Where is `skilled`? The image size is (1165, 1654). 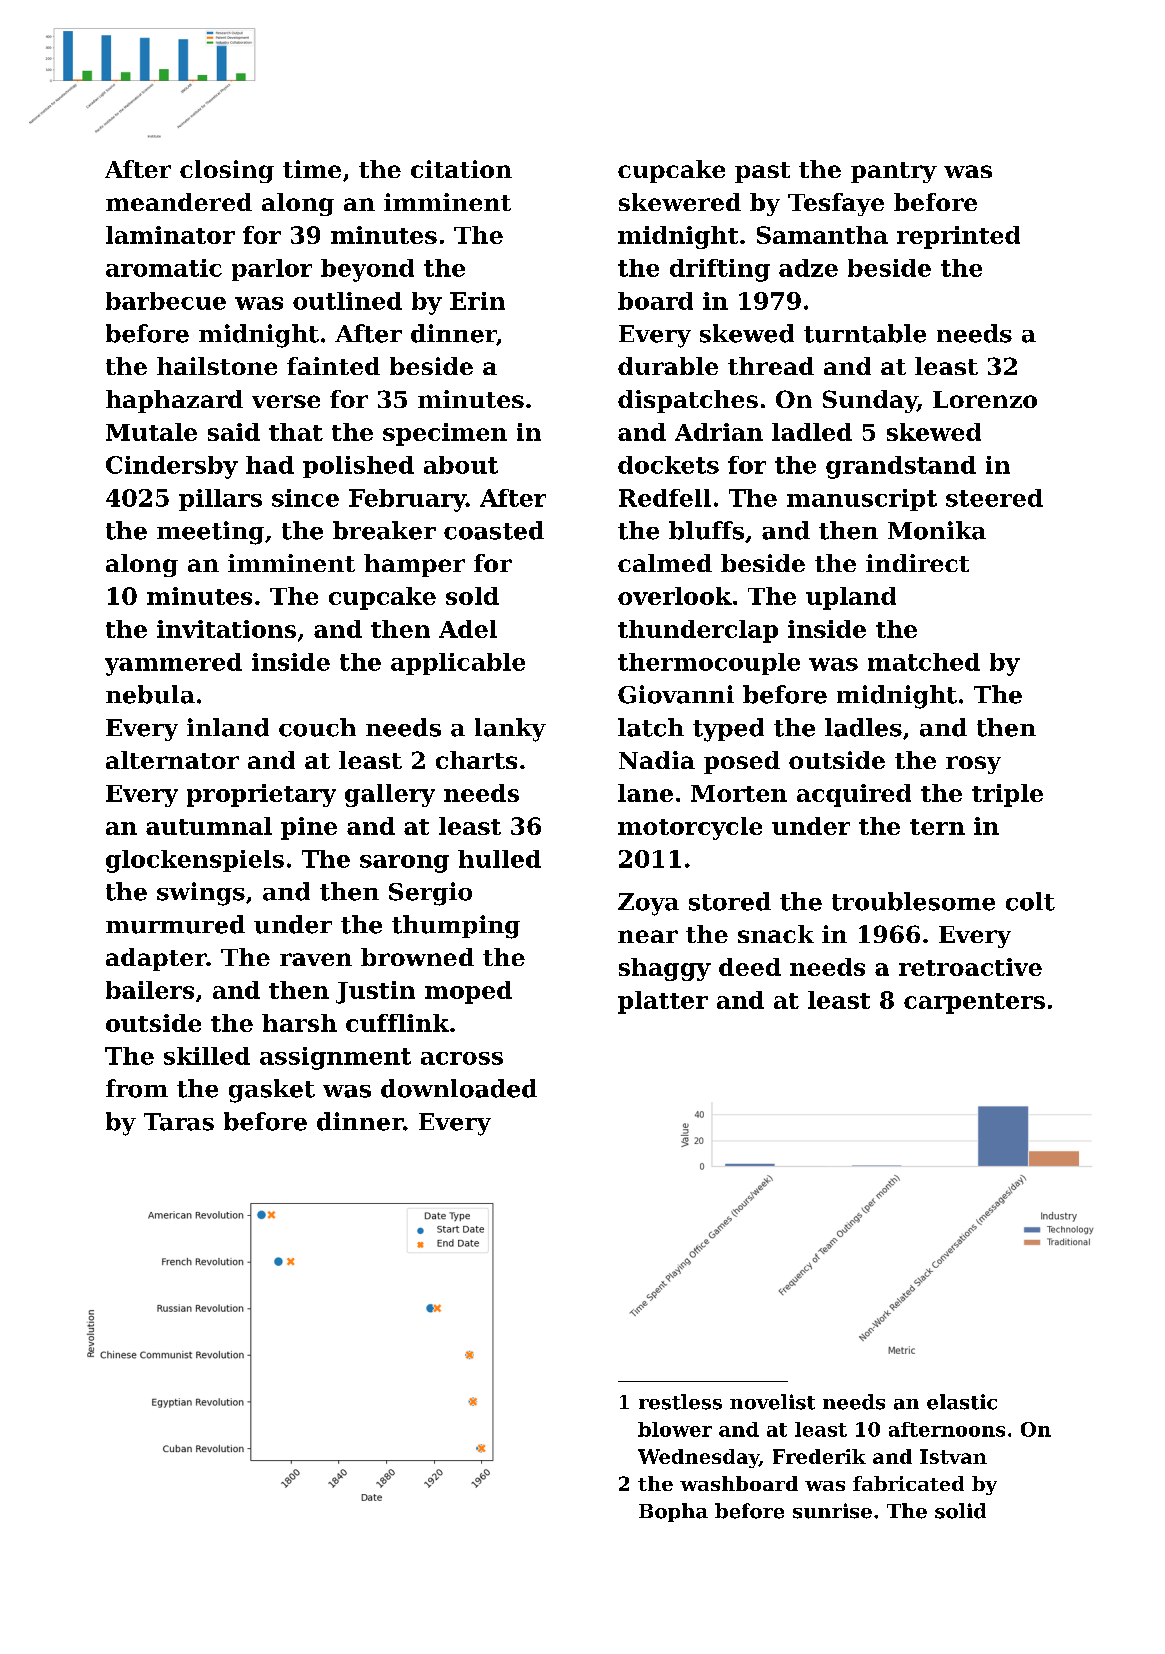
skilled is located at coordinates (207, 1056).
